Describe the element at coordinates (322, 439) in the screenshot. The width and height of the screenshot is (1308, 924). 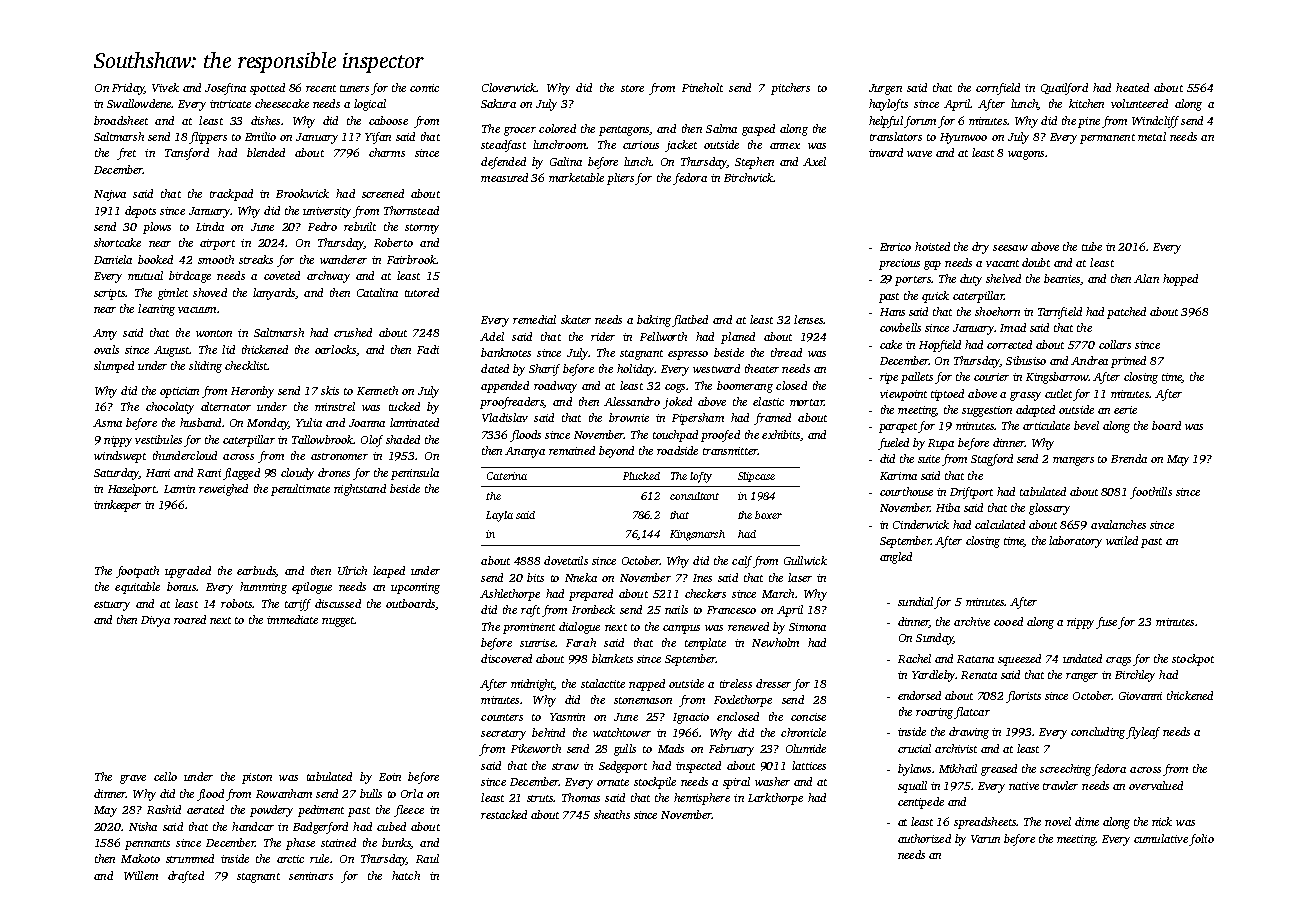
I see `Tallowbrook` at that location.
